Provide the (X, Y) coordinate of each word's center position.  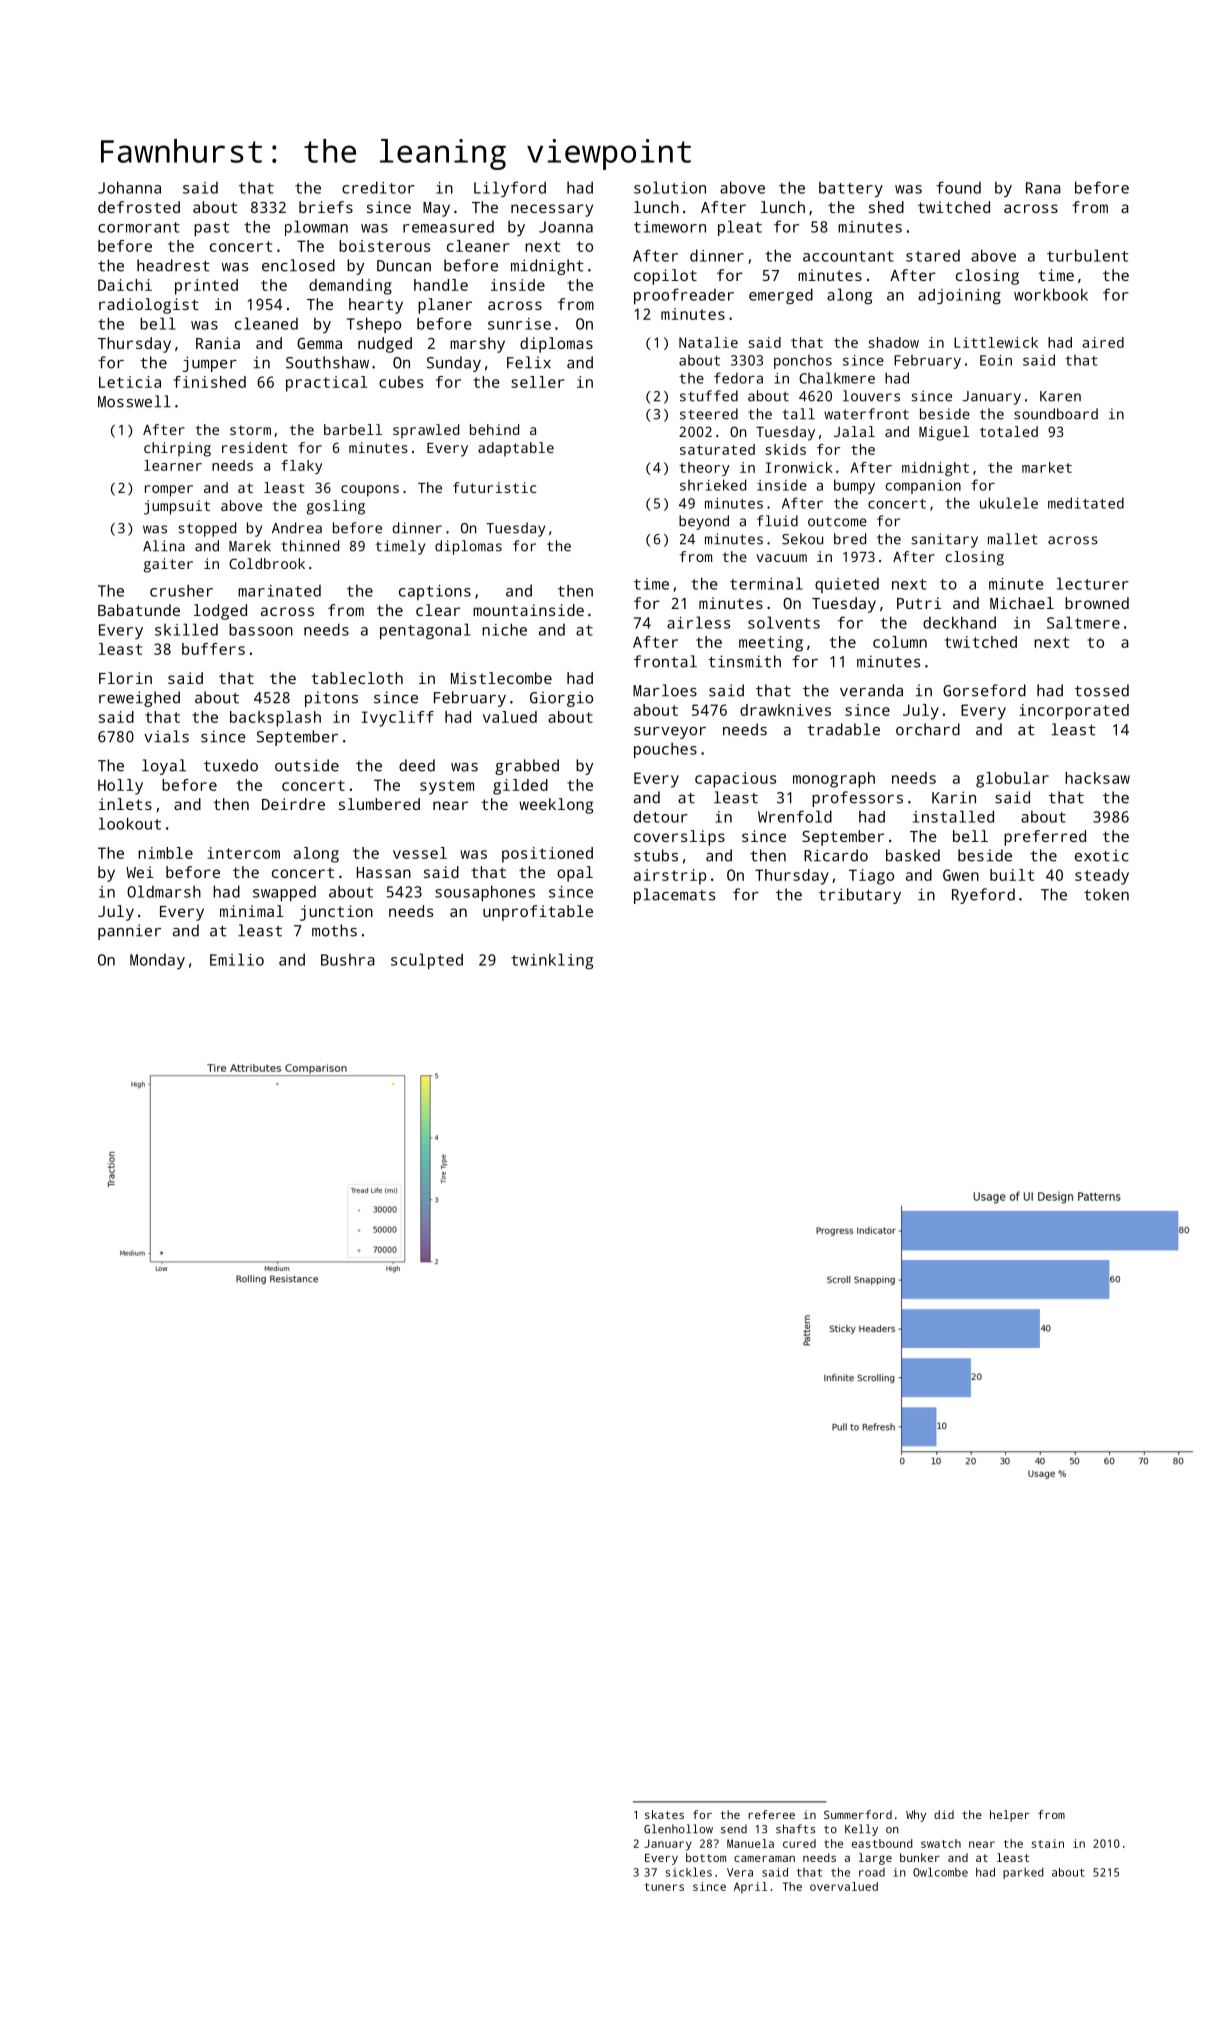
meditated (1086, 503)
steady (1102, 877)
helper (1010, 1816)
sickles (689, 1872)
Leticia (130, 382)
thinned (310, 546)
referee (771, 1814)
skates (664, 1814)
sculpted (427, 961)
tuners (664, 1887)
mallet (1013, 539)
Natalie (708, 342)
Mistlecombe (501, 678)
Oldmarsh (164, 891)
